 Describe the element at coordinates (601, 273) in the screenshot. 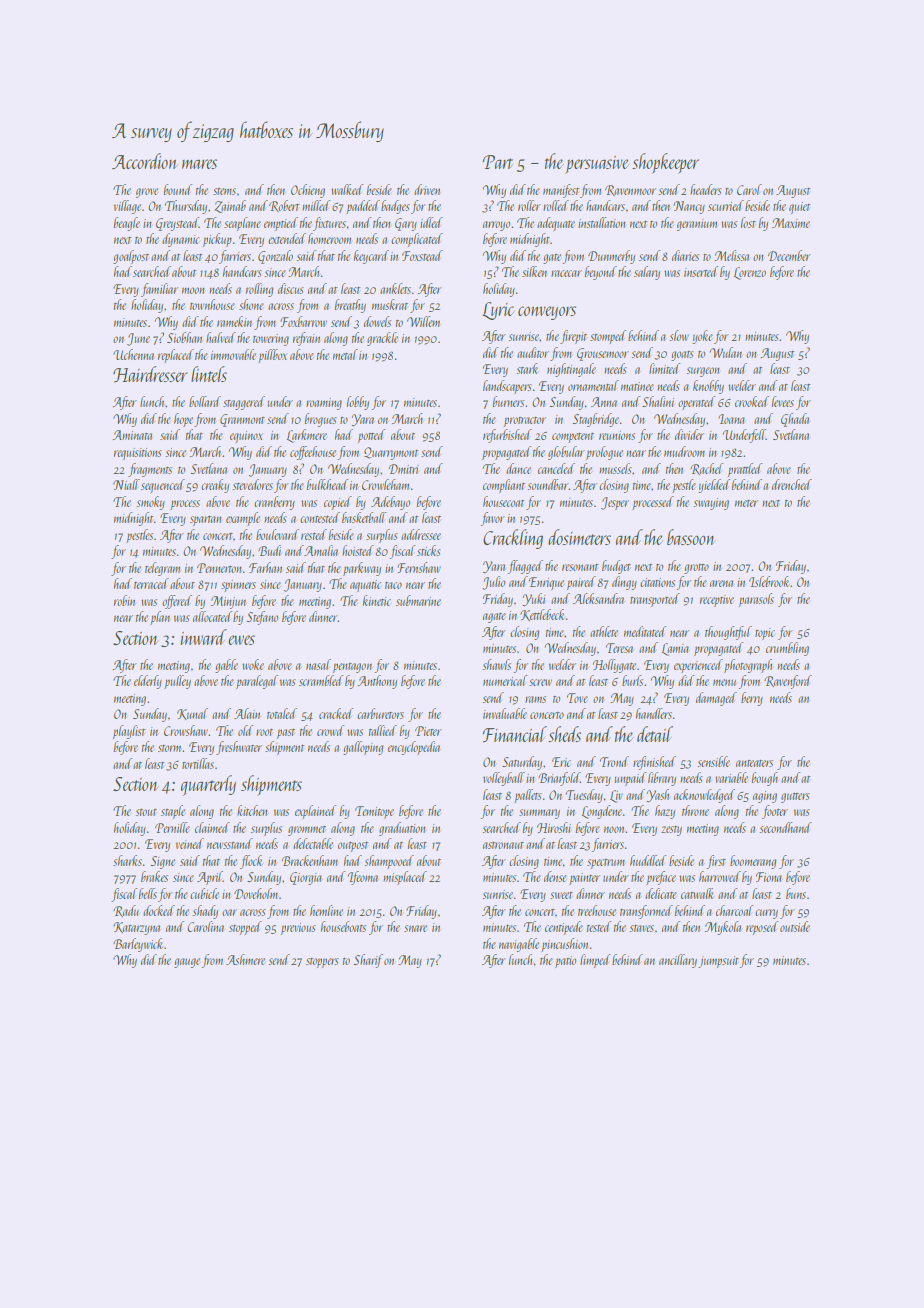

I see `beyond` at that location.
